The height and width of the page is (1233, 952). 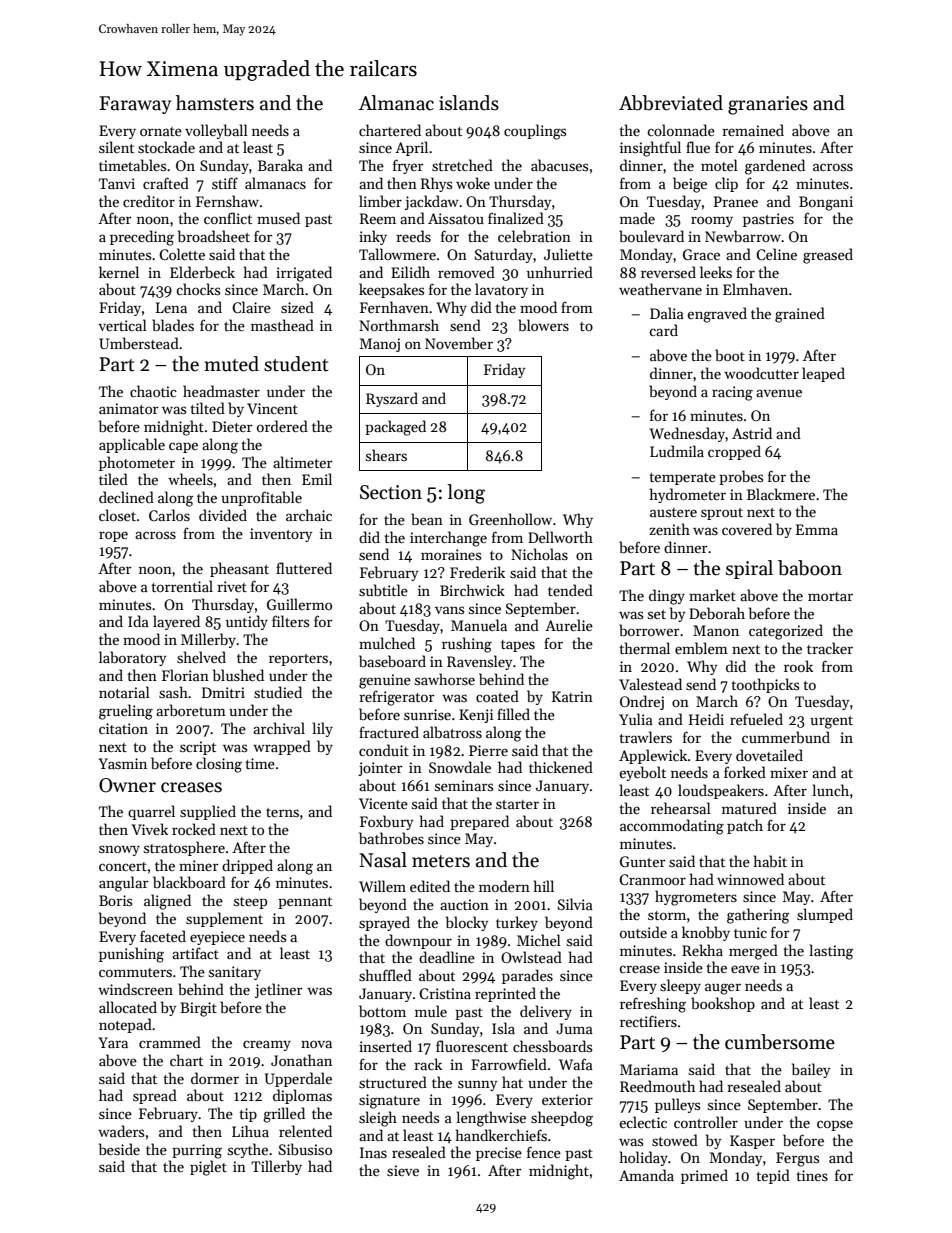 I want to click on pennant, so click(x=305, y=903).
